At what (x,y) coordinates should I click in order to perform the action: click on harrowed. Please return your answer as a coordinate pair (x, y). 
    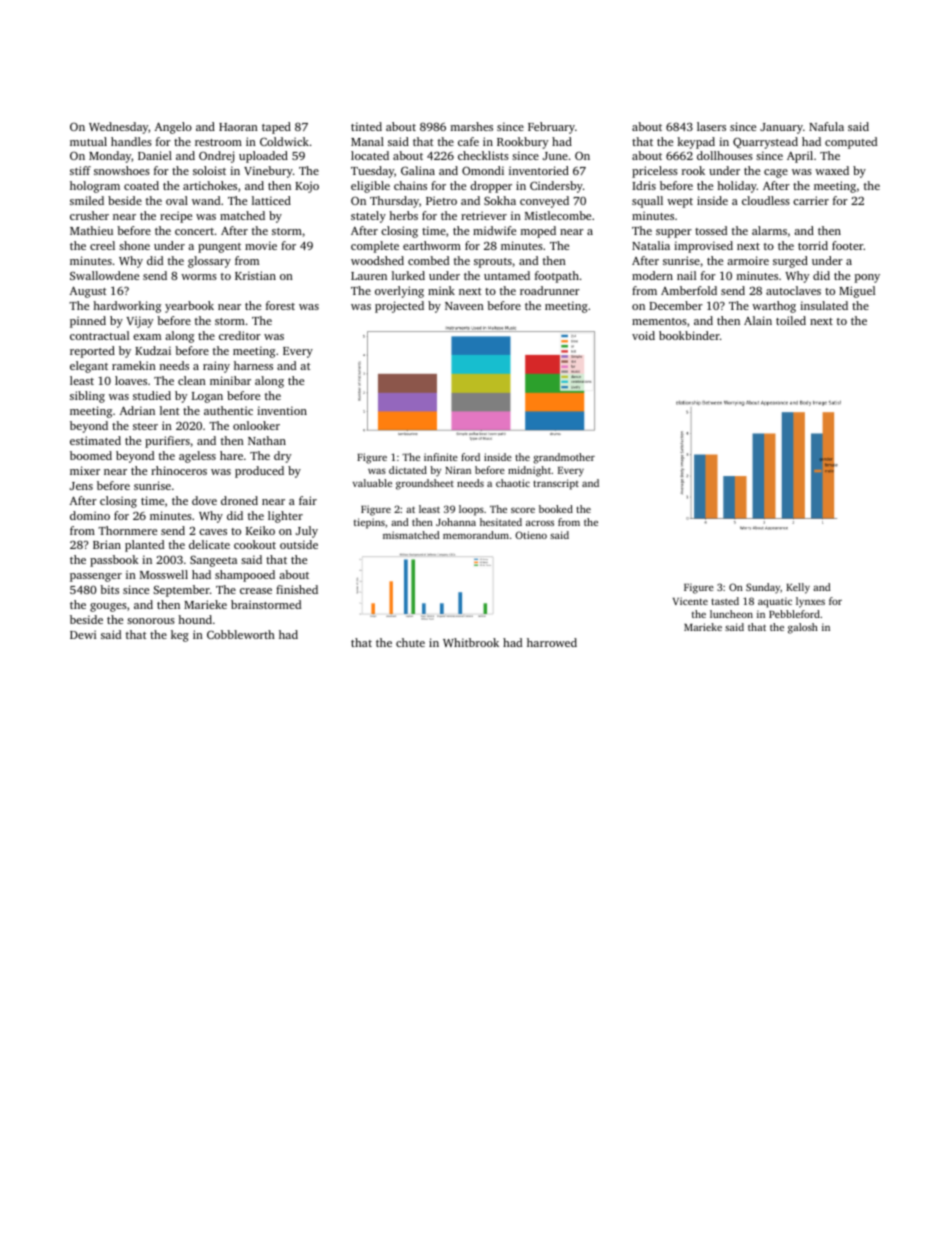
    Looking at the image, I should click on (552, 642).
